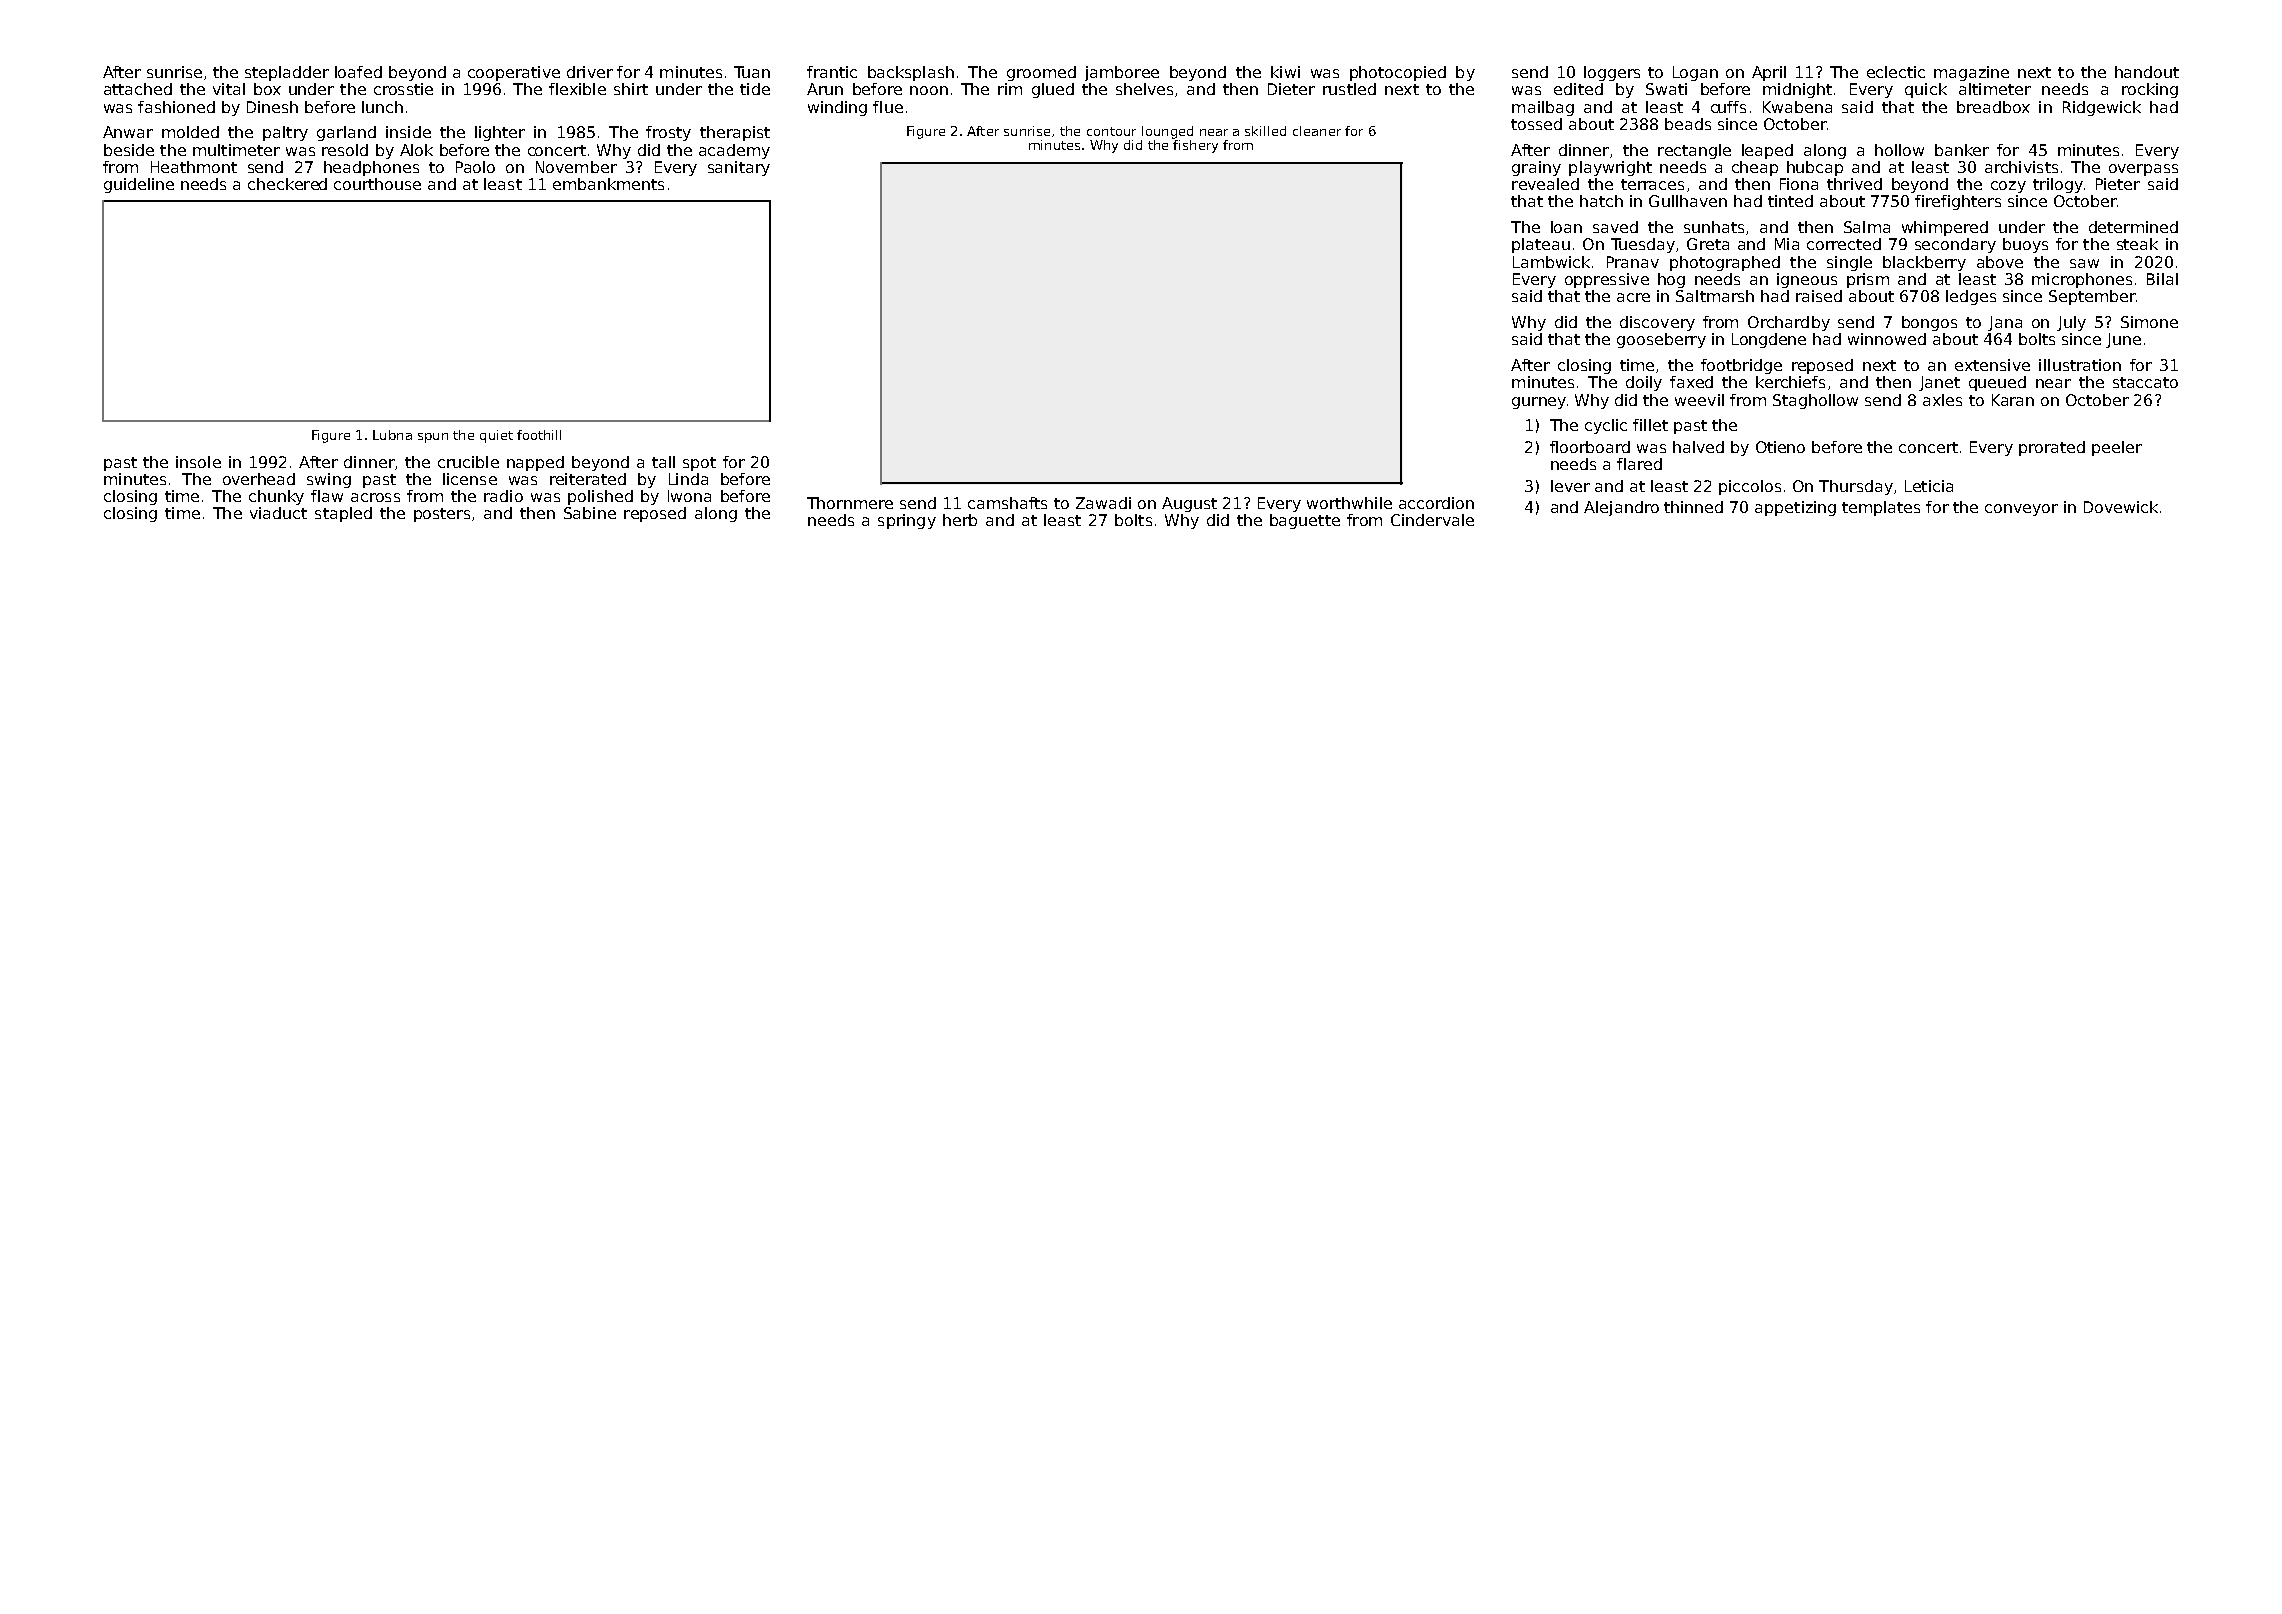 The height and width of the screenshot is (1614, 2282). I want to click on sanitary, so click(739, 168).
